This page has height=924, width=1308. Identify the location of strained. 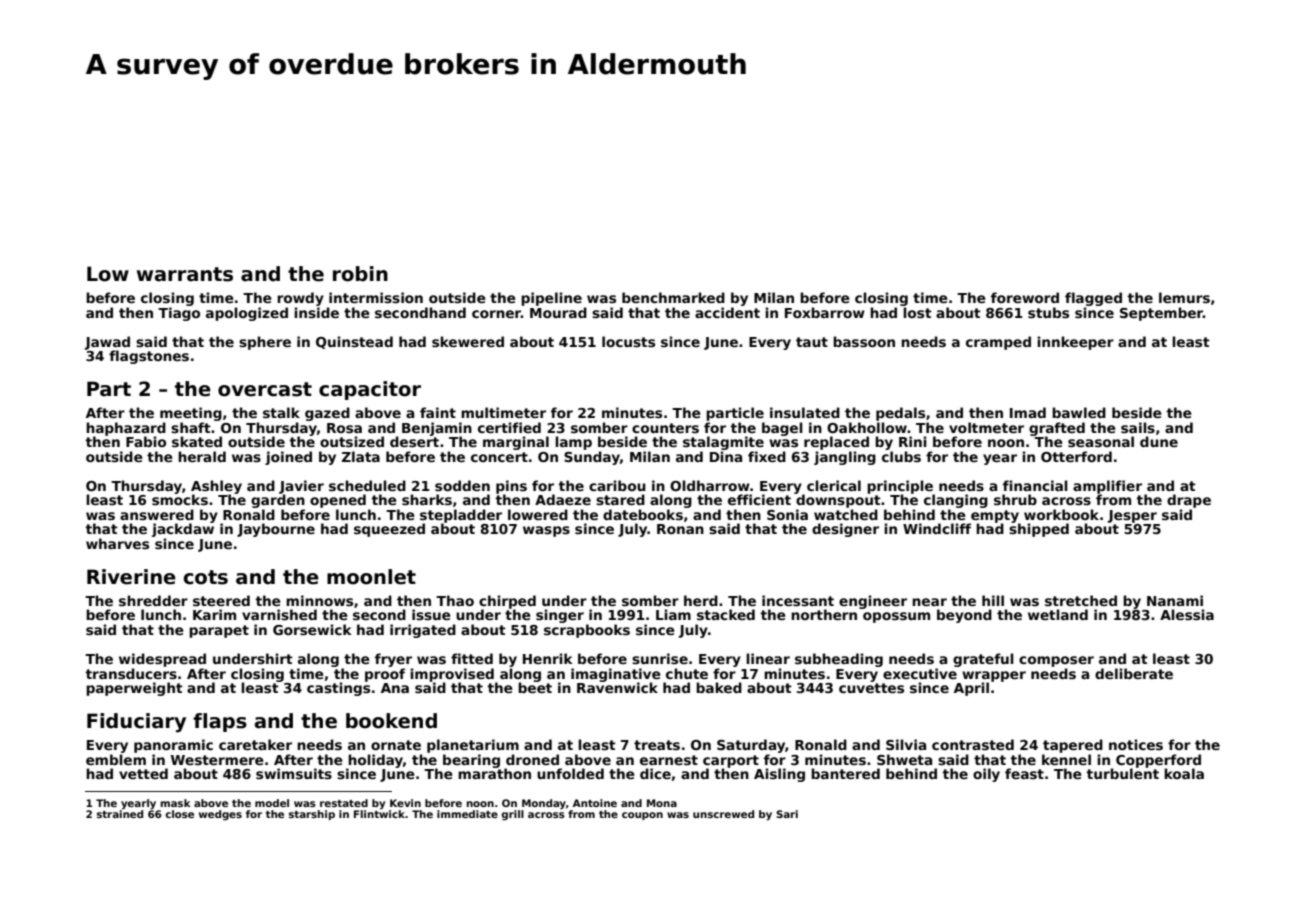
(120, 814).
